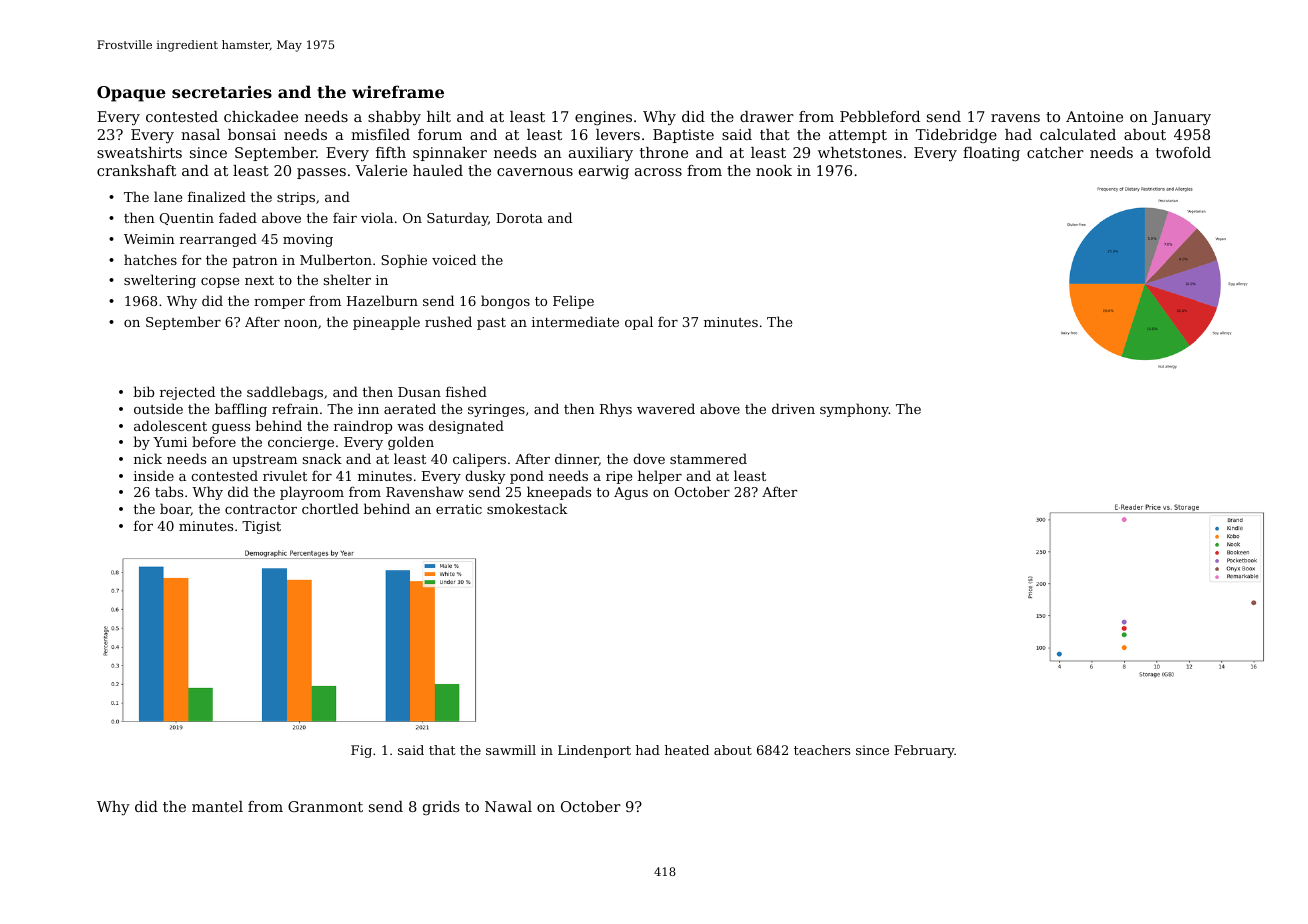  I want to click on secretaries, so click(222, 91).
